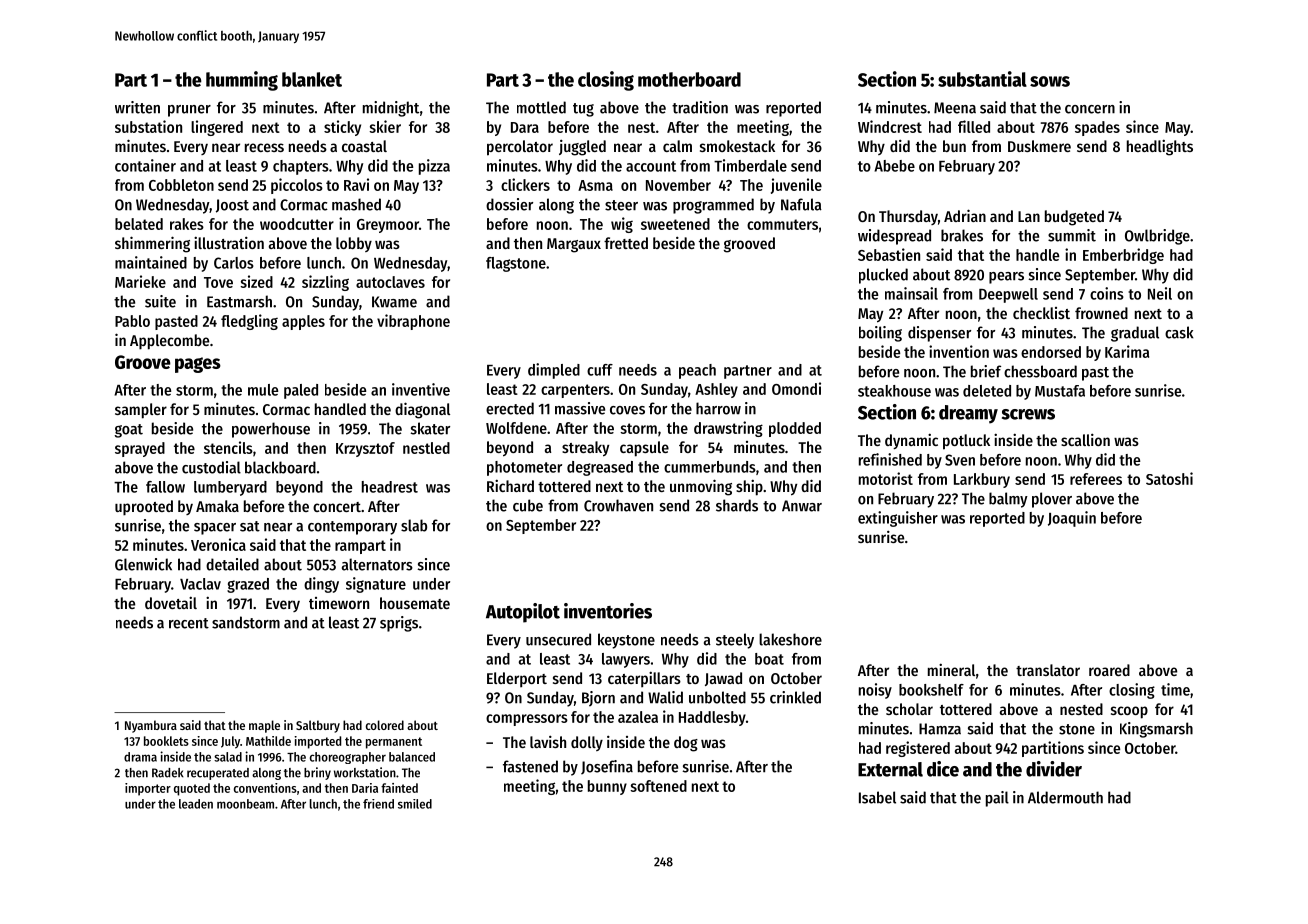  What do you see at coordinates (621, 205) in the screenshot?
I see `steer` at bounding box center [621, 205].
